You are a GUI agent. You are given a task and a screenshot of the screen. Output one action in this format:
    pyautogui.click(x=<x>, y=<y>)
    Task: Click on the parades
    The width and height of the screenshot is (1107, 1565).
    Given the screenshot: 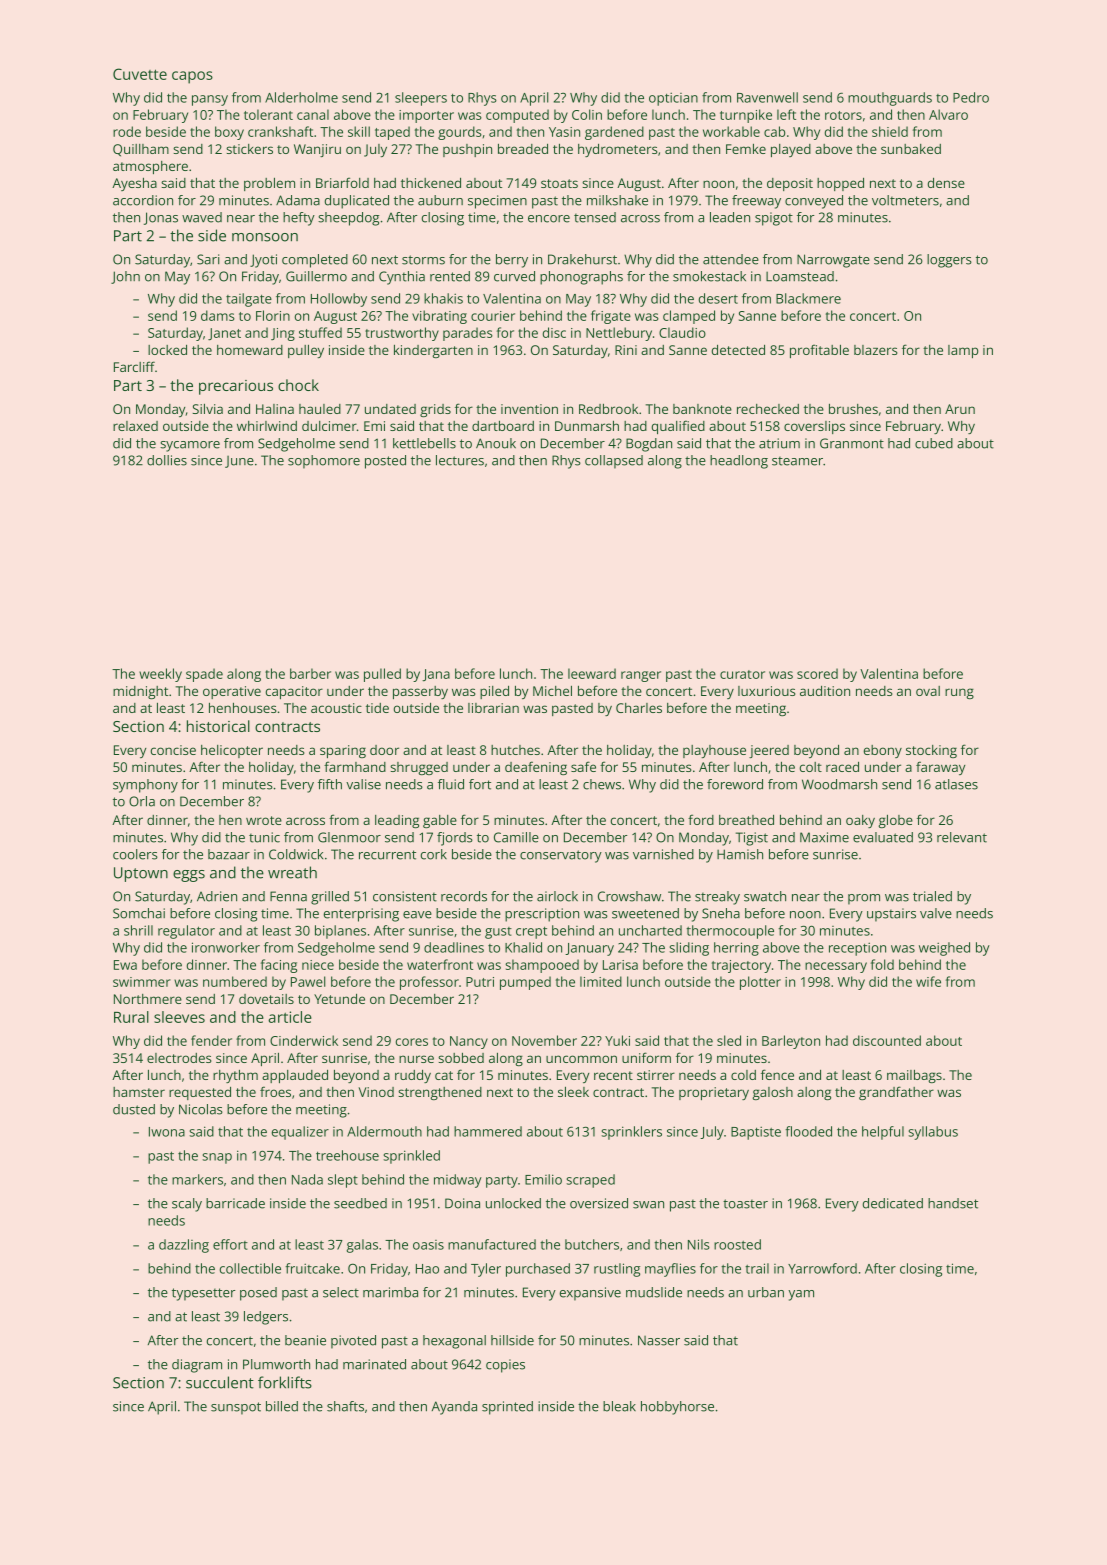 What is the action you would take?
    pyautogui.click(x=468, y=334)
